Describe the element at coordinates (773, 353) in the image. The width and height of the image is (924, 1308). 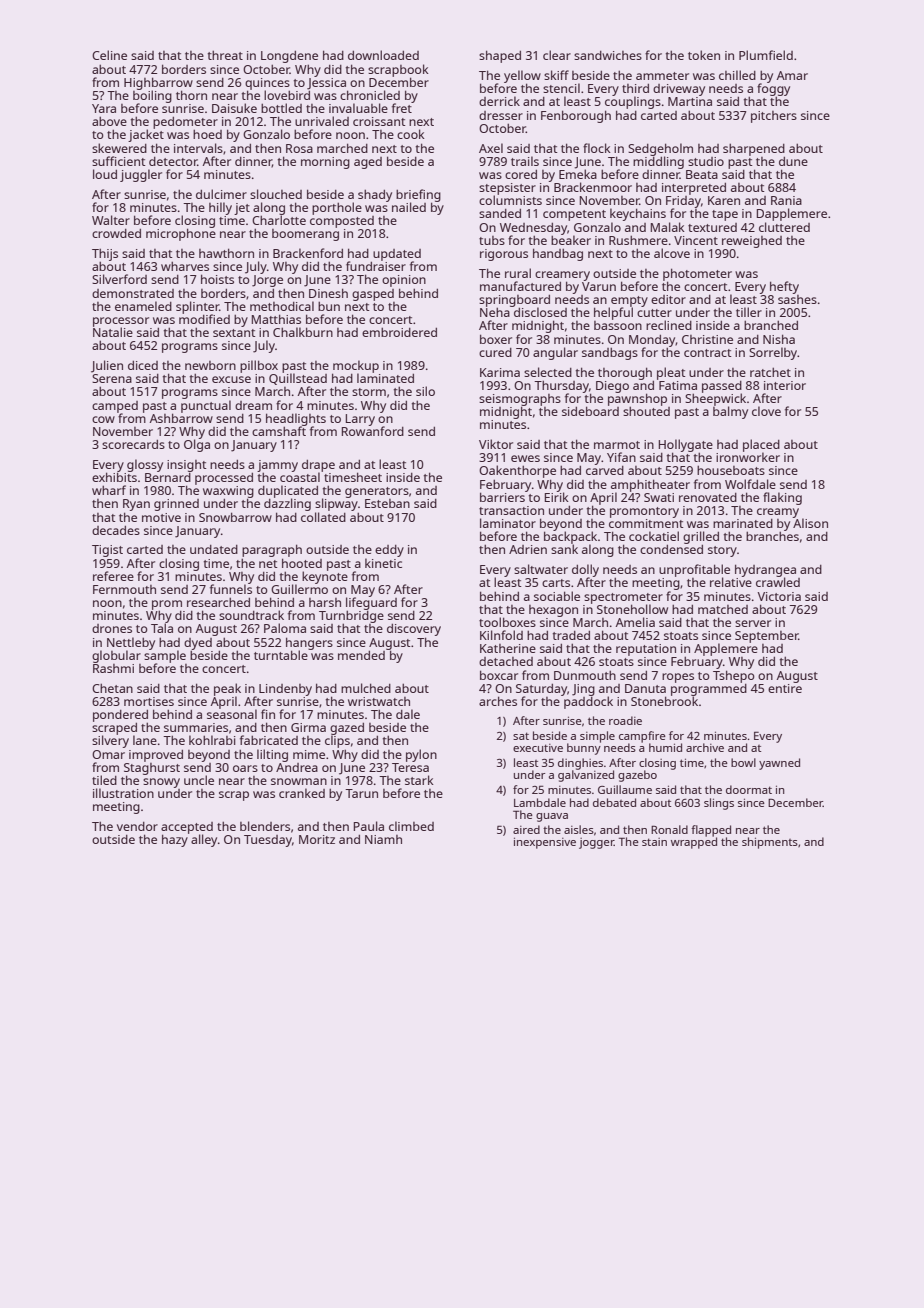
I see `Sorrelby` at that location.
